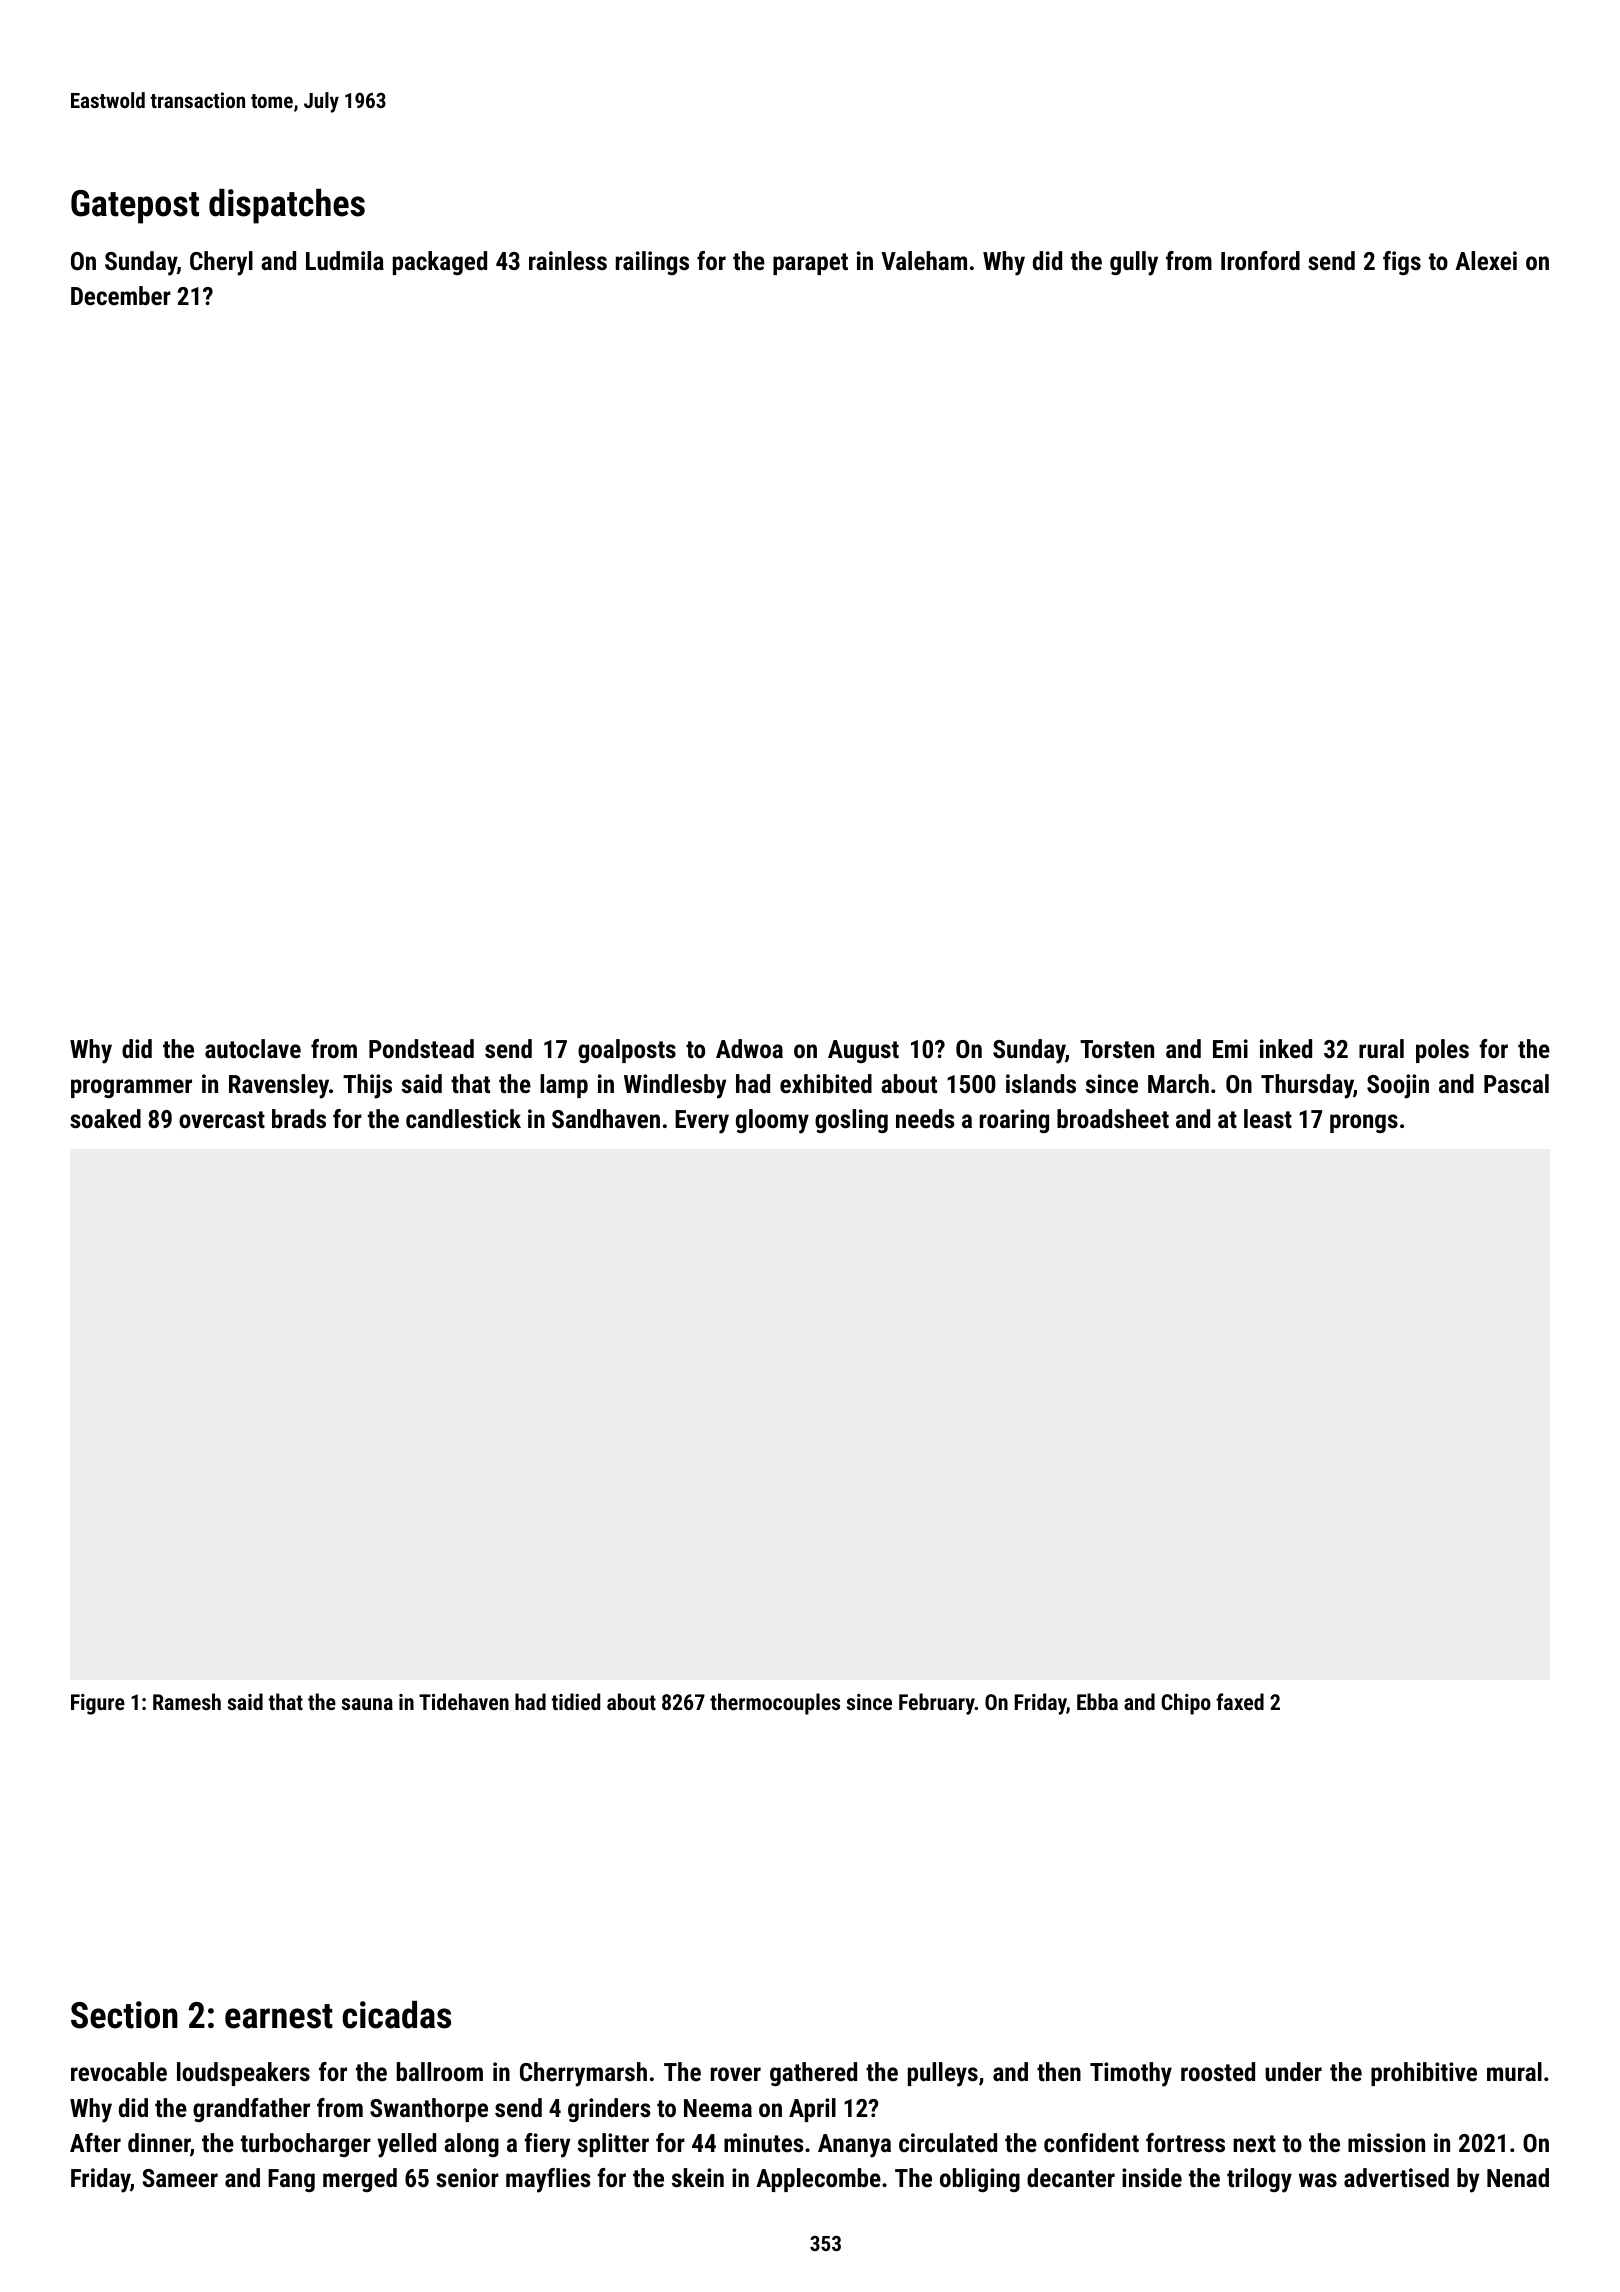 The width and height of the document is (1620, 2292). I want to click on Pondstead, so click(421, 1048).
